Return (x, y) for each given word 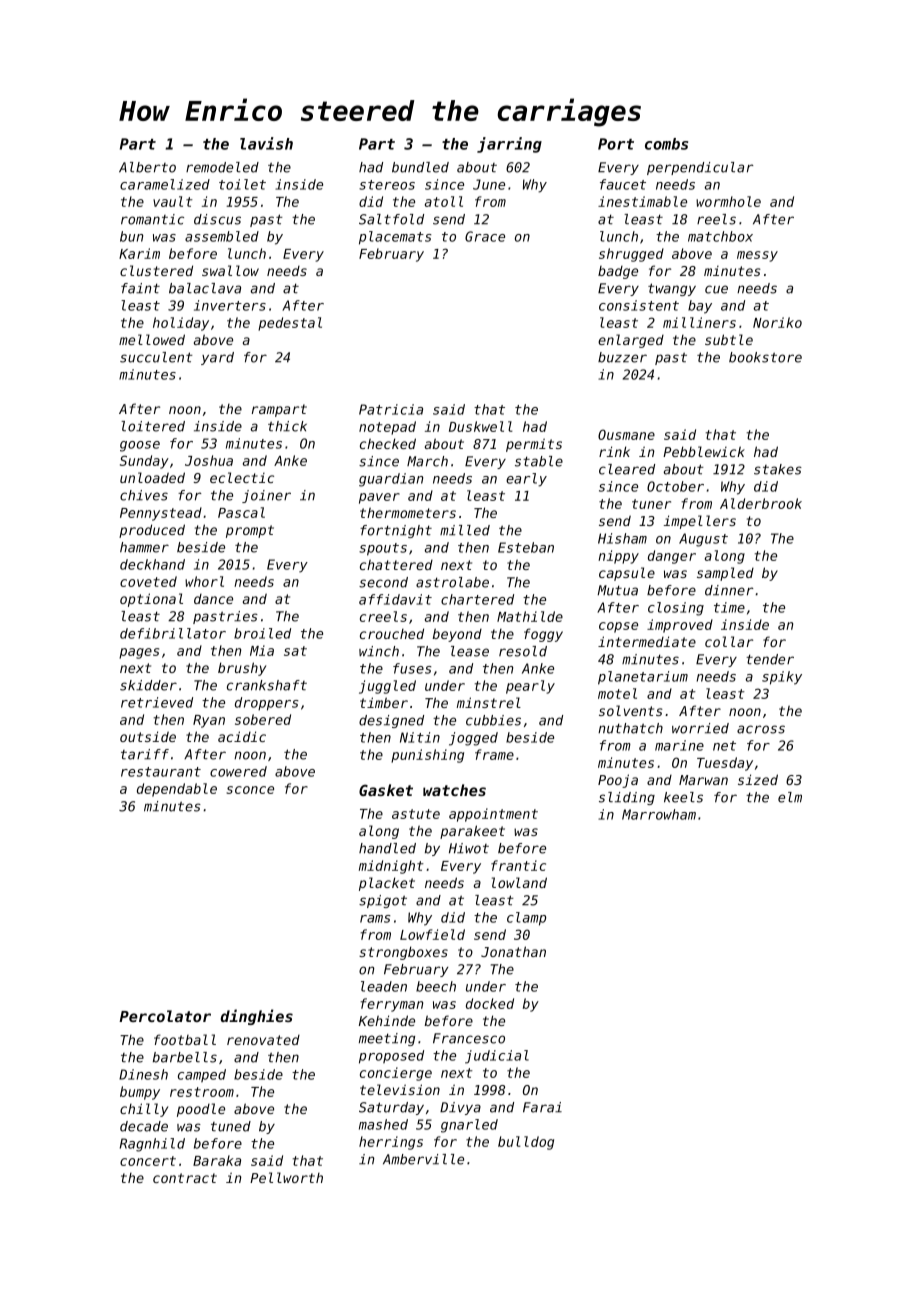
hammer (144, 547)
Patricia (391, 409)
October (675, 486)
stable (539, 461)
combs (666, 144)
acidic (242, 736)
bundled (420, 167)
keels (683, 797)
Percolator (165, 1016)
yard (217, 358)
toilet (242, 184)
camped (202, 1075)
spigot (383, 901)
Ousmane (626, 434)
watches (454, 790)
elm (790, 797)
